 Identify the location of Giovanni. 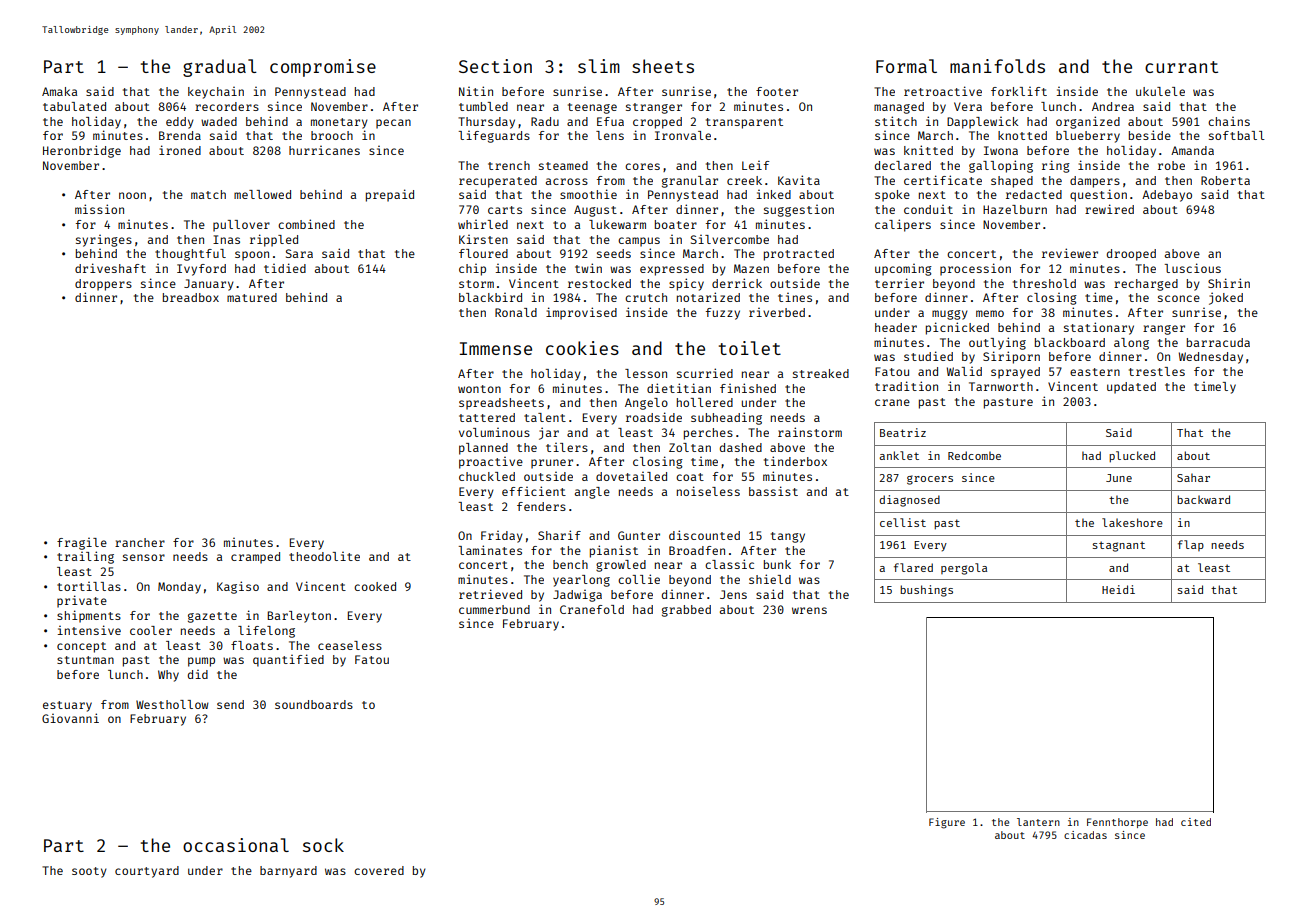
(70, 718).
